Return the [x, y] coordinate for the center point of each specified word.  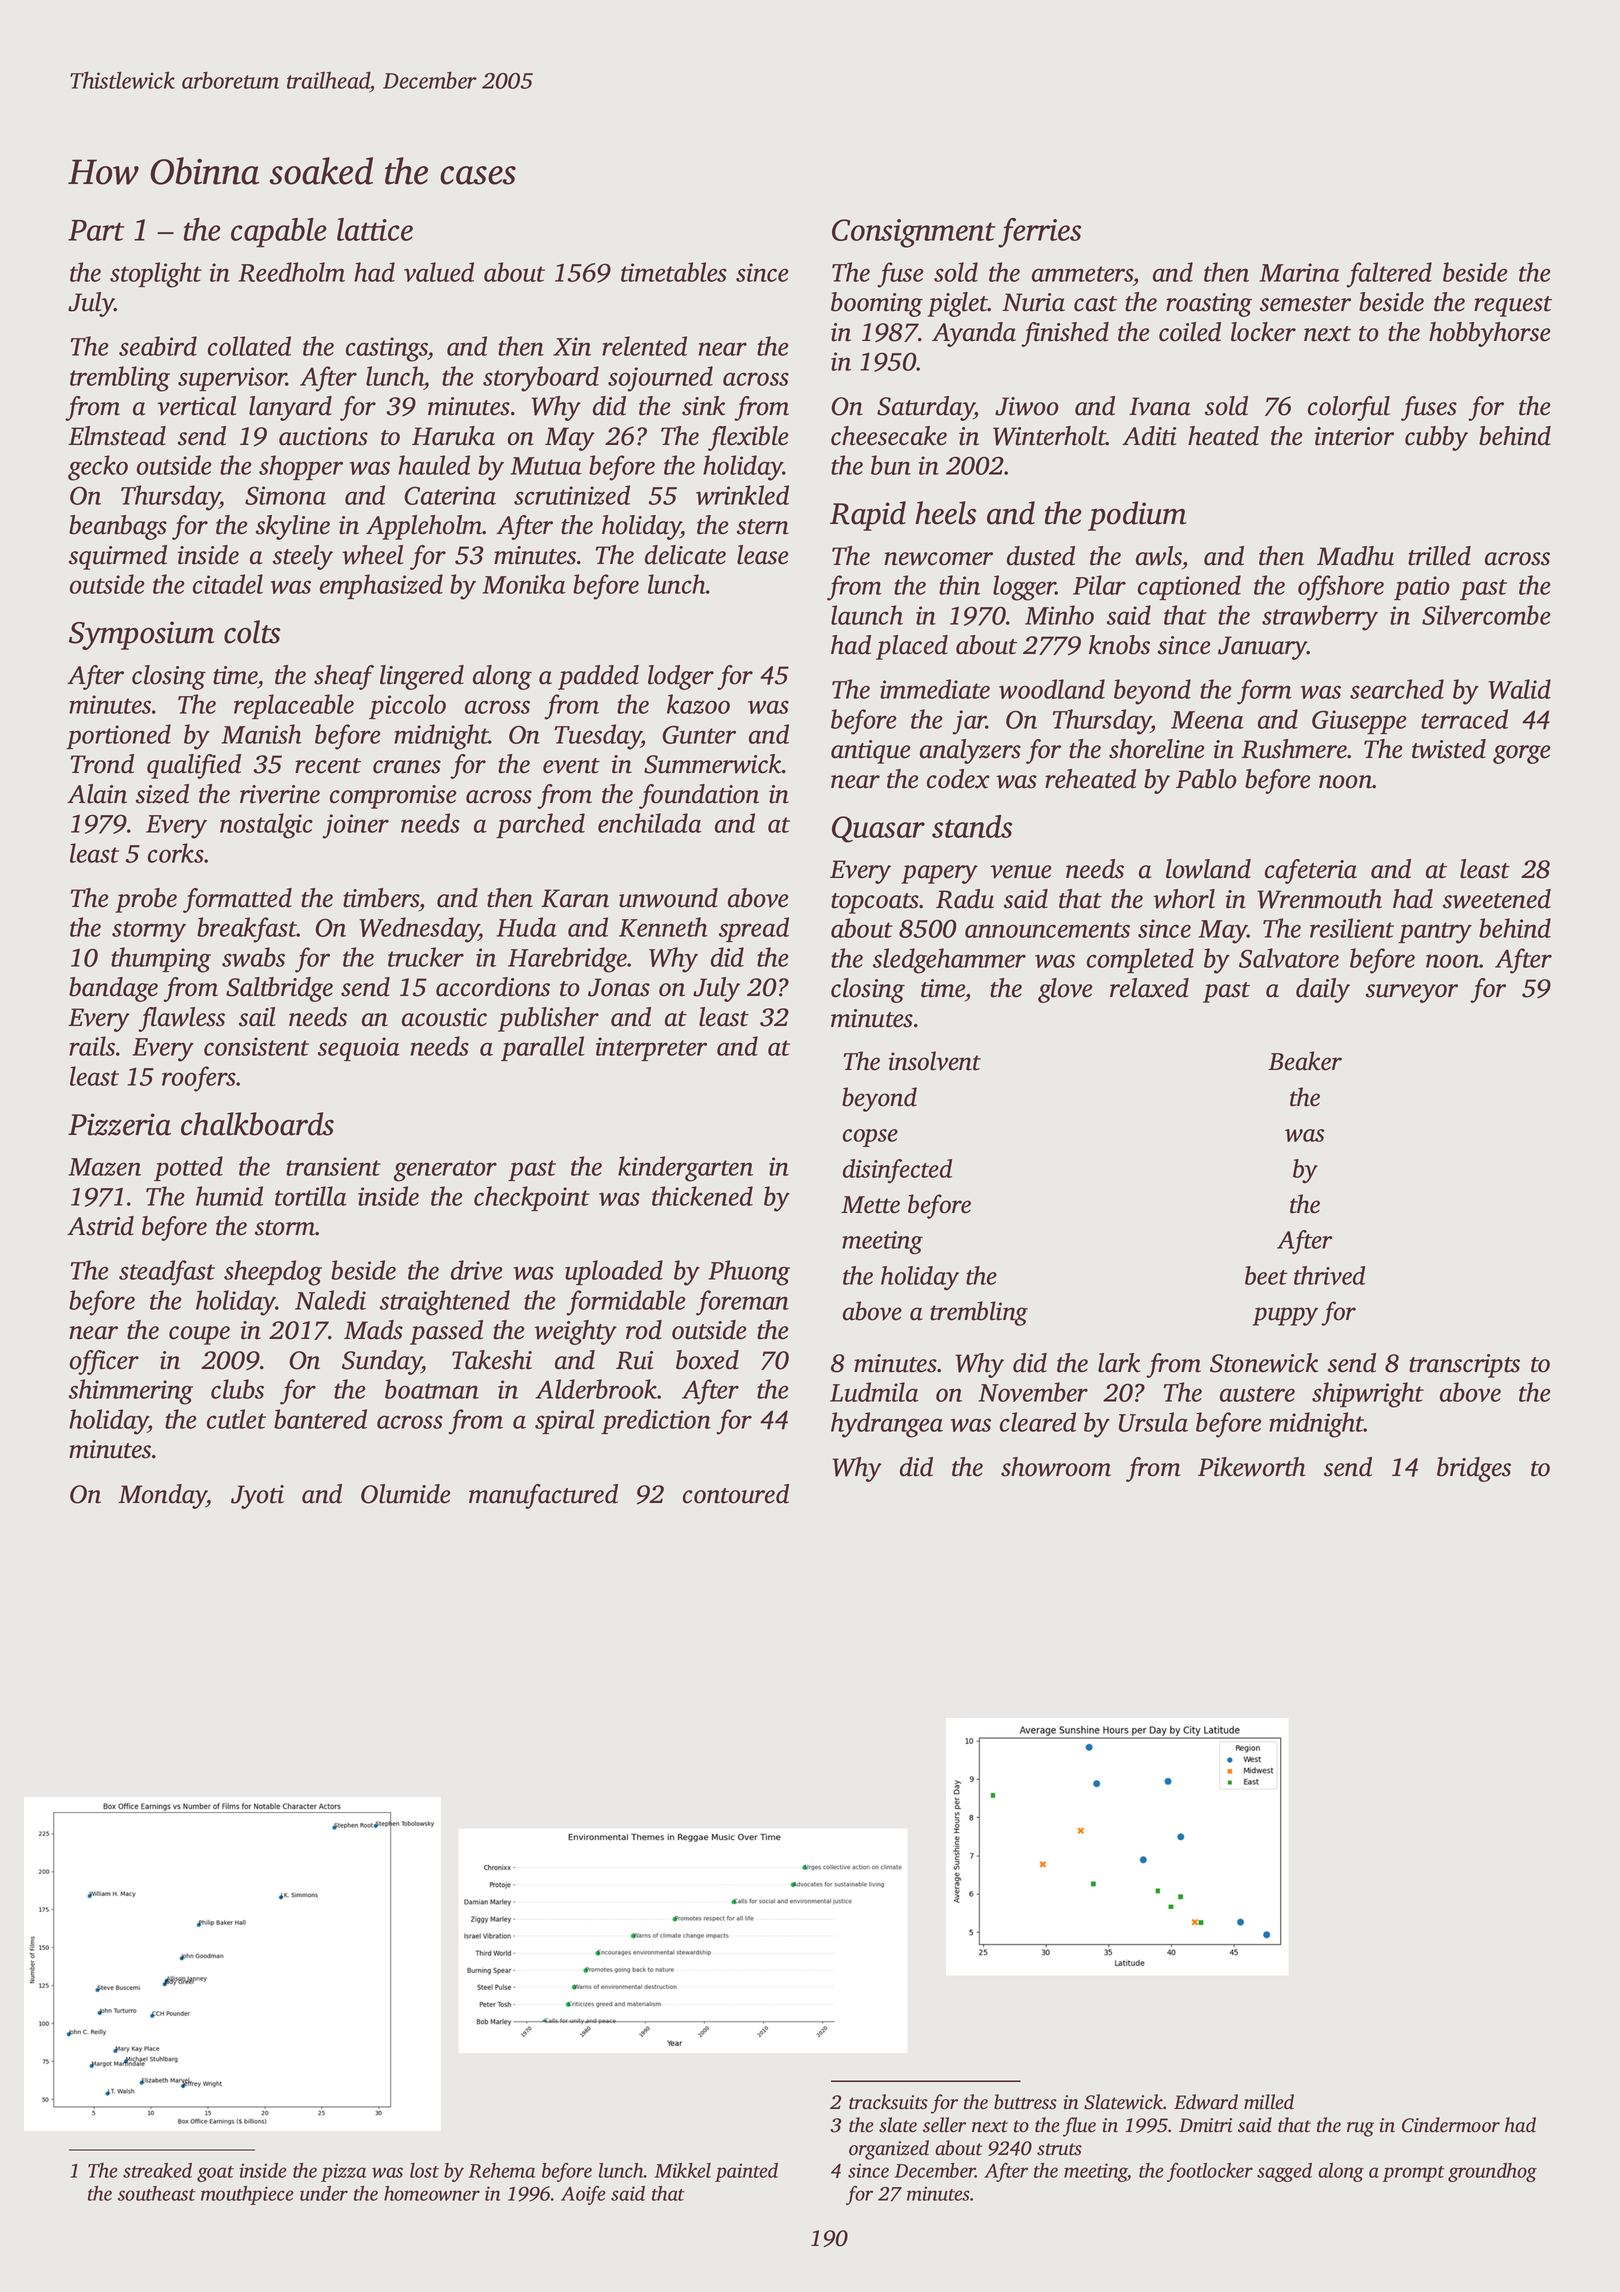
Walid [1519, 689]
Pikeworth [1252, 1467]
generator [445, 1171]
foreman [742, 1303]
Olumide [405, 1494]
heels [945, 513]
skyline [293, 527]
